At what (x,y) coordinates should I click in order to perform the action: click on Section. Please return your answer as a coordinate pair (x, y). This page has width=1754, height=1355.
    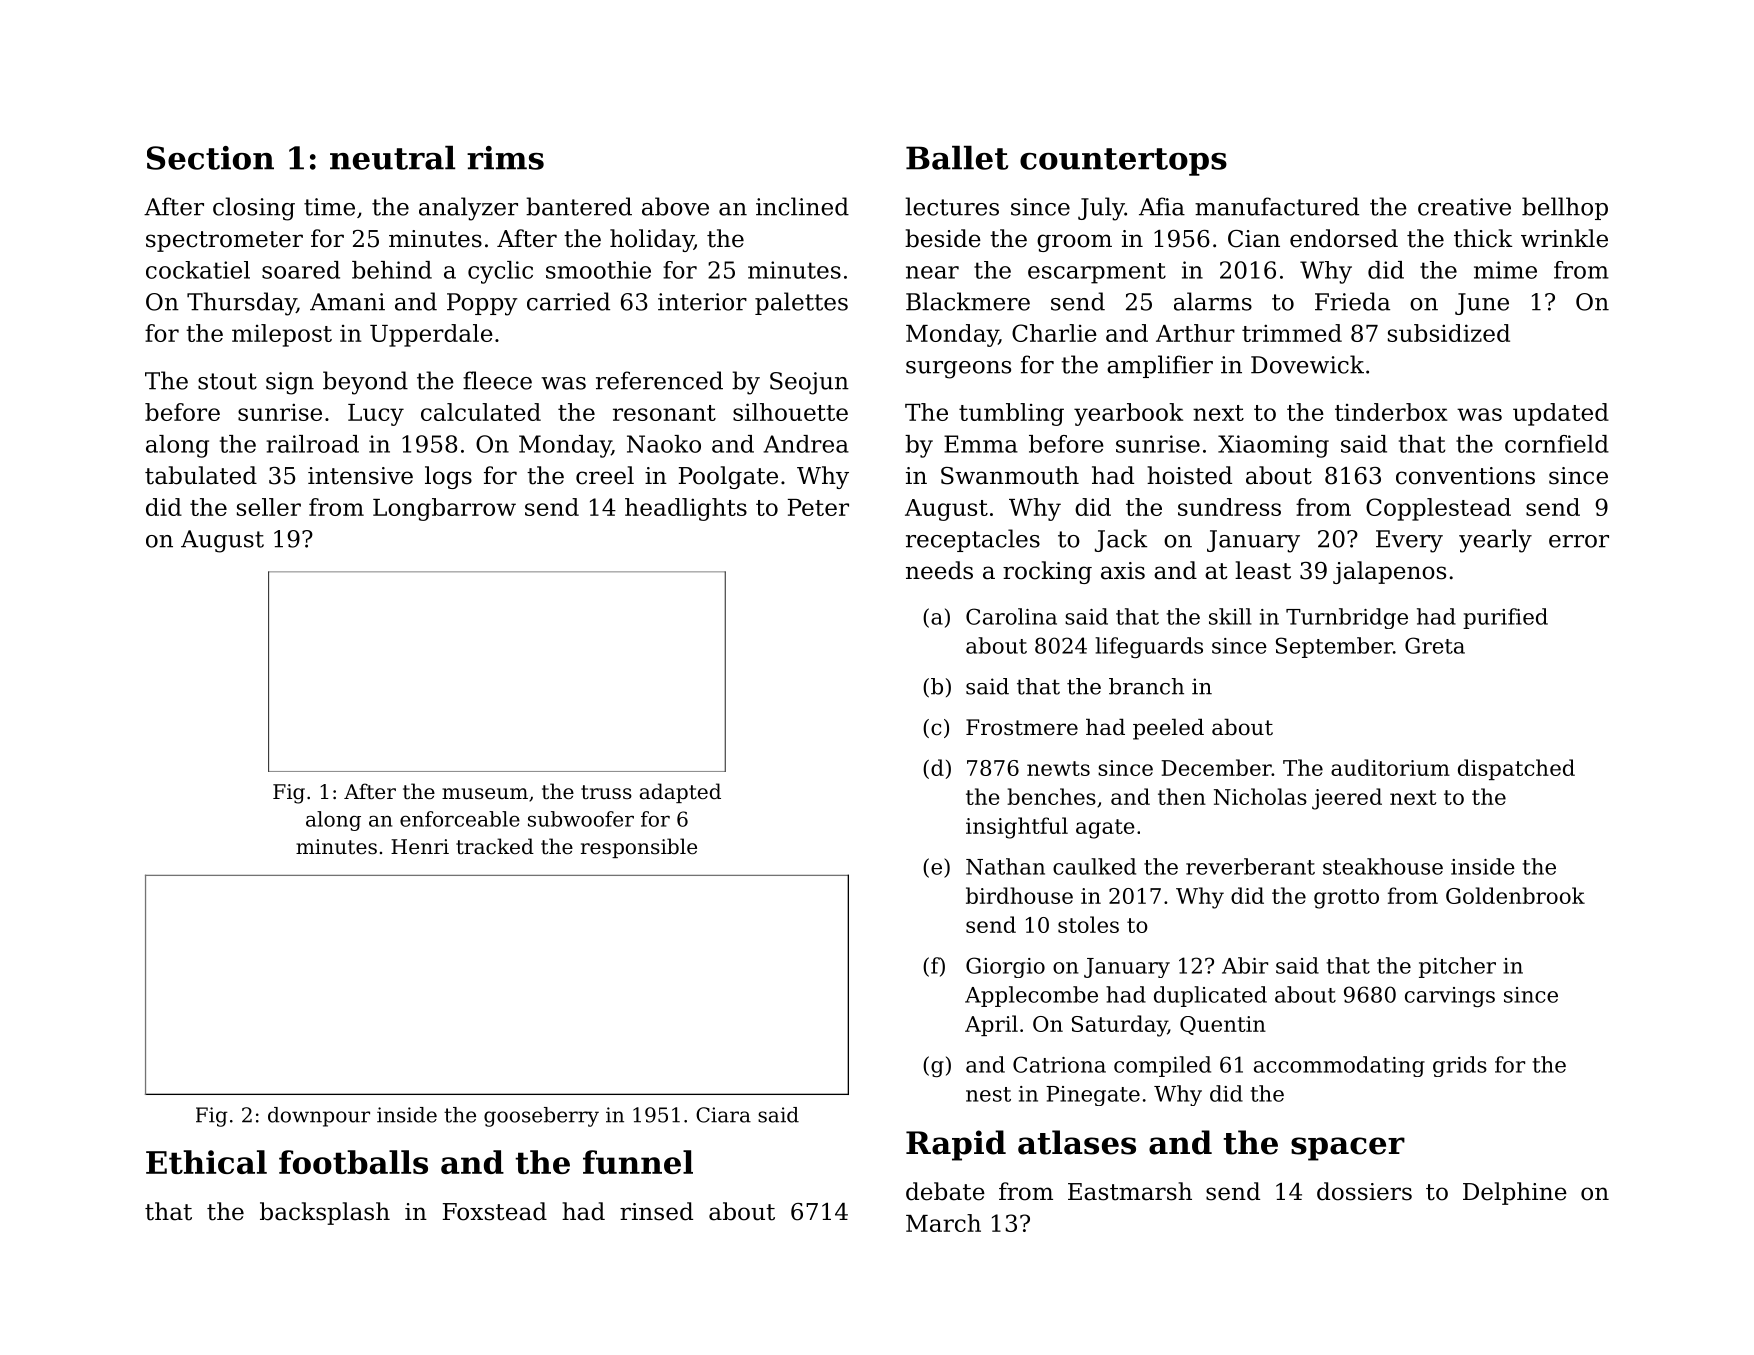
    Looking at the image, I should click on (210, 158).
